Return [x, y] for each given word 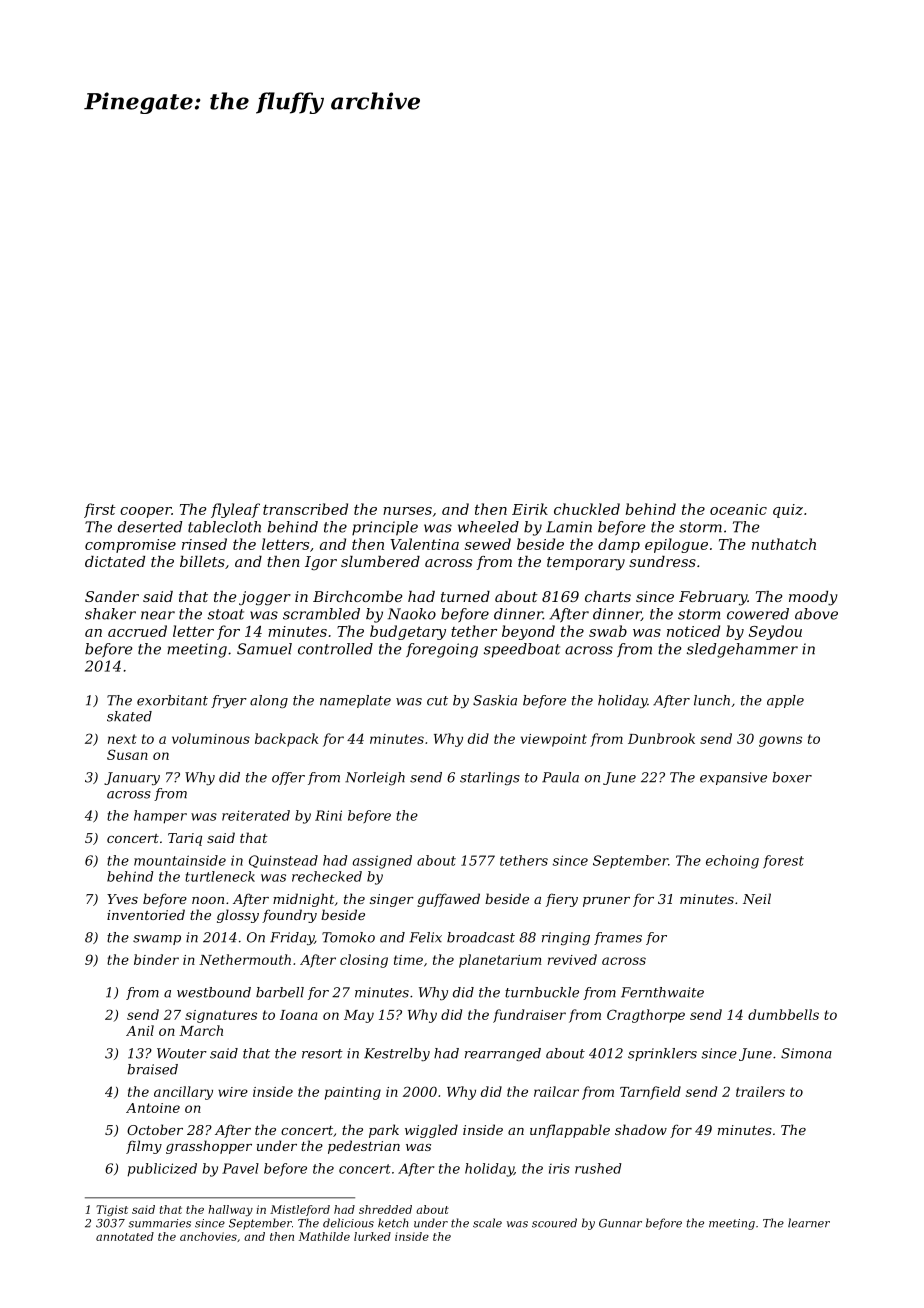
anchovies [208, 1236]
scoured [554, 1223]
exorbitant [172, 700]
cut [437, 701]
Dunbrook [661, 738]
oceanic [738, 509]
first [100, 510]
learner [809, 1223]
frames [618, 938]
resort [322, 1054]
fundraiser [529, 1016]
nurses [407, 511]
